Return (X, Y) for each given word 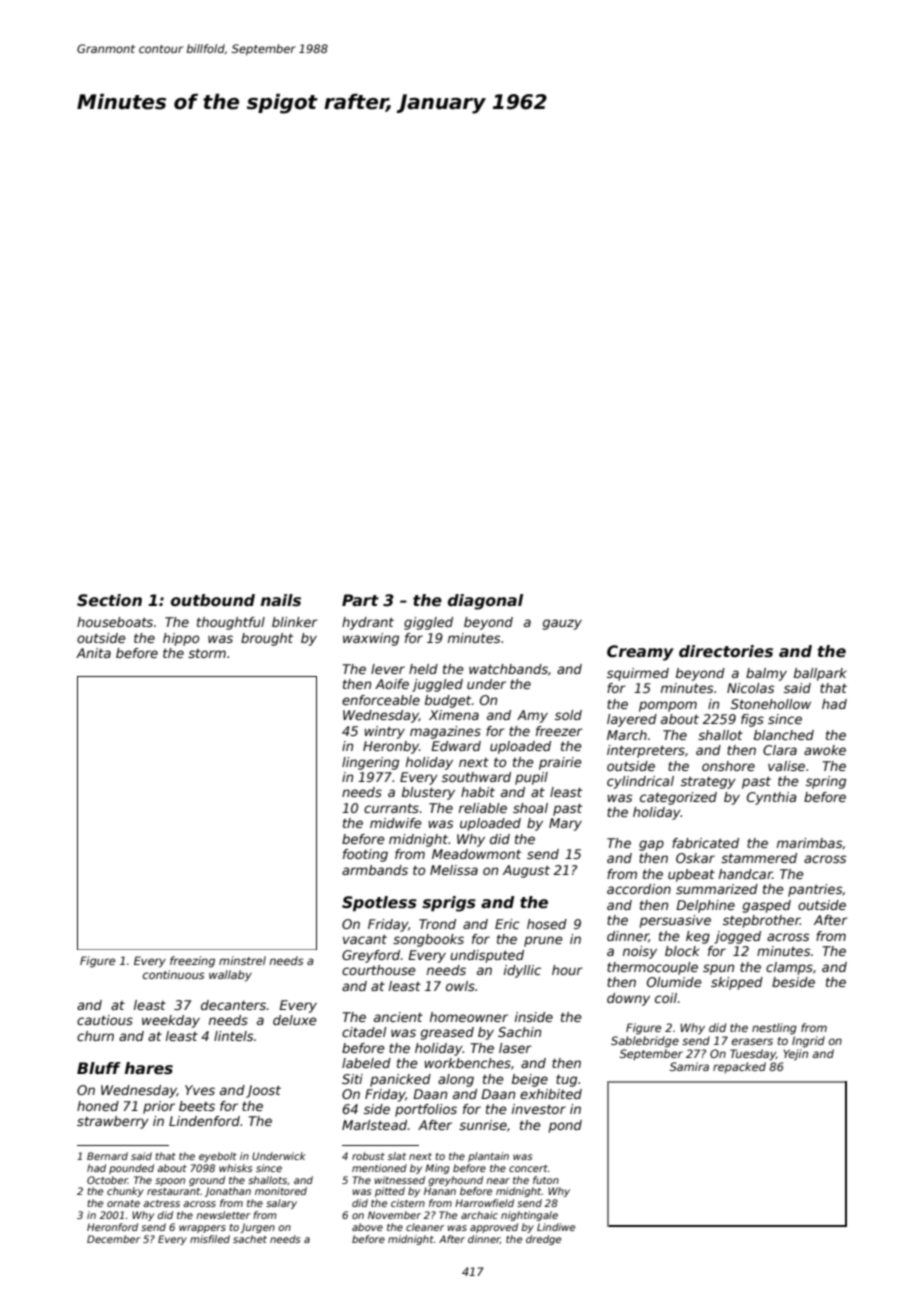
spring (826, 782)
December (114, 1239)
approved (494, 1228)
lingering (370, 763)
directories (726, 651)
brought (267, 639)
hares (149, 1068)
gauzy (562, 624)
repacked (739, 1067)
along (456, 1080)
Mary (565, 824)
